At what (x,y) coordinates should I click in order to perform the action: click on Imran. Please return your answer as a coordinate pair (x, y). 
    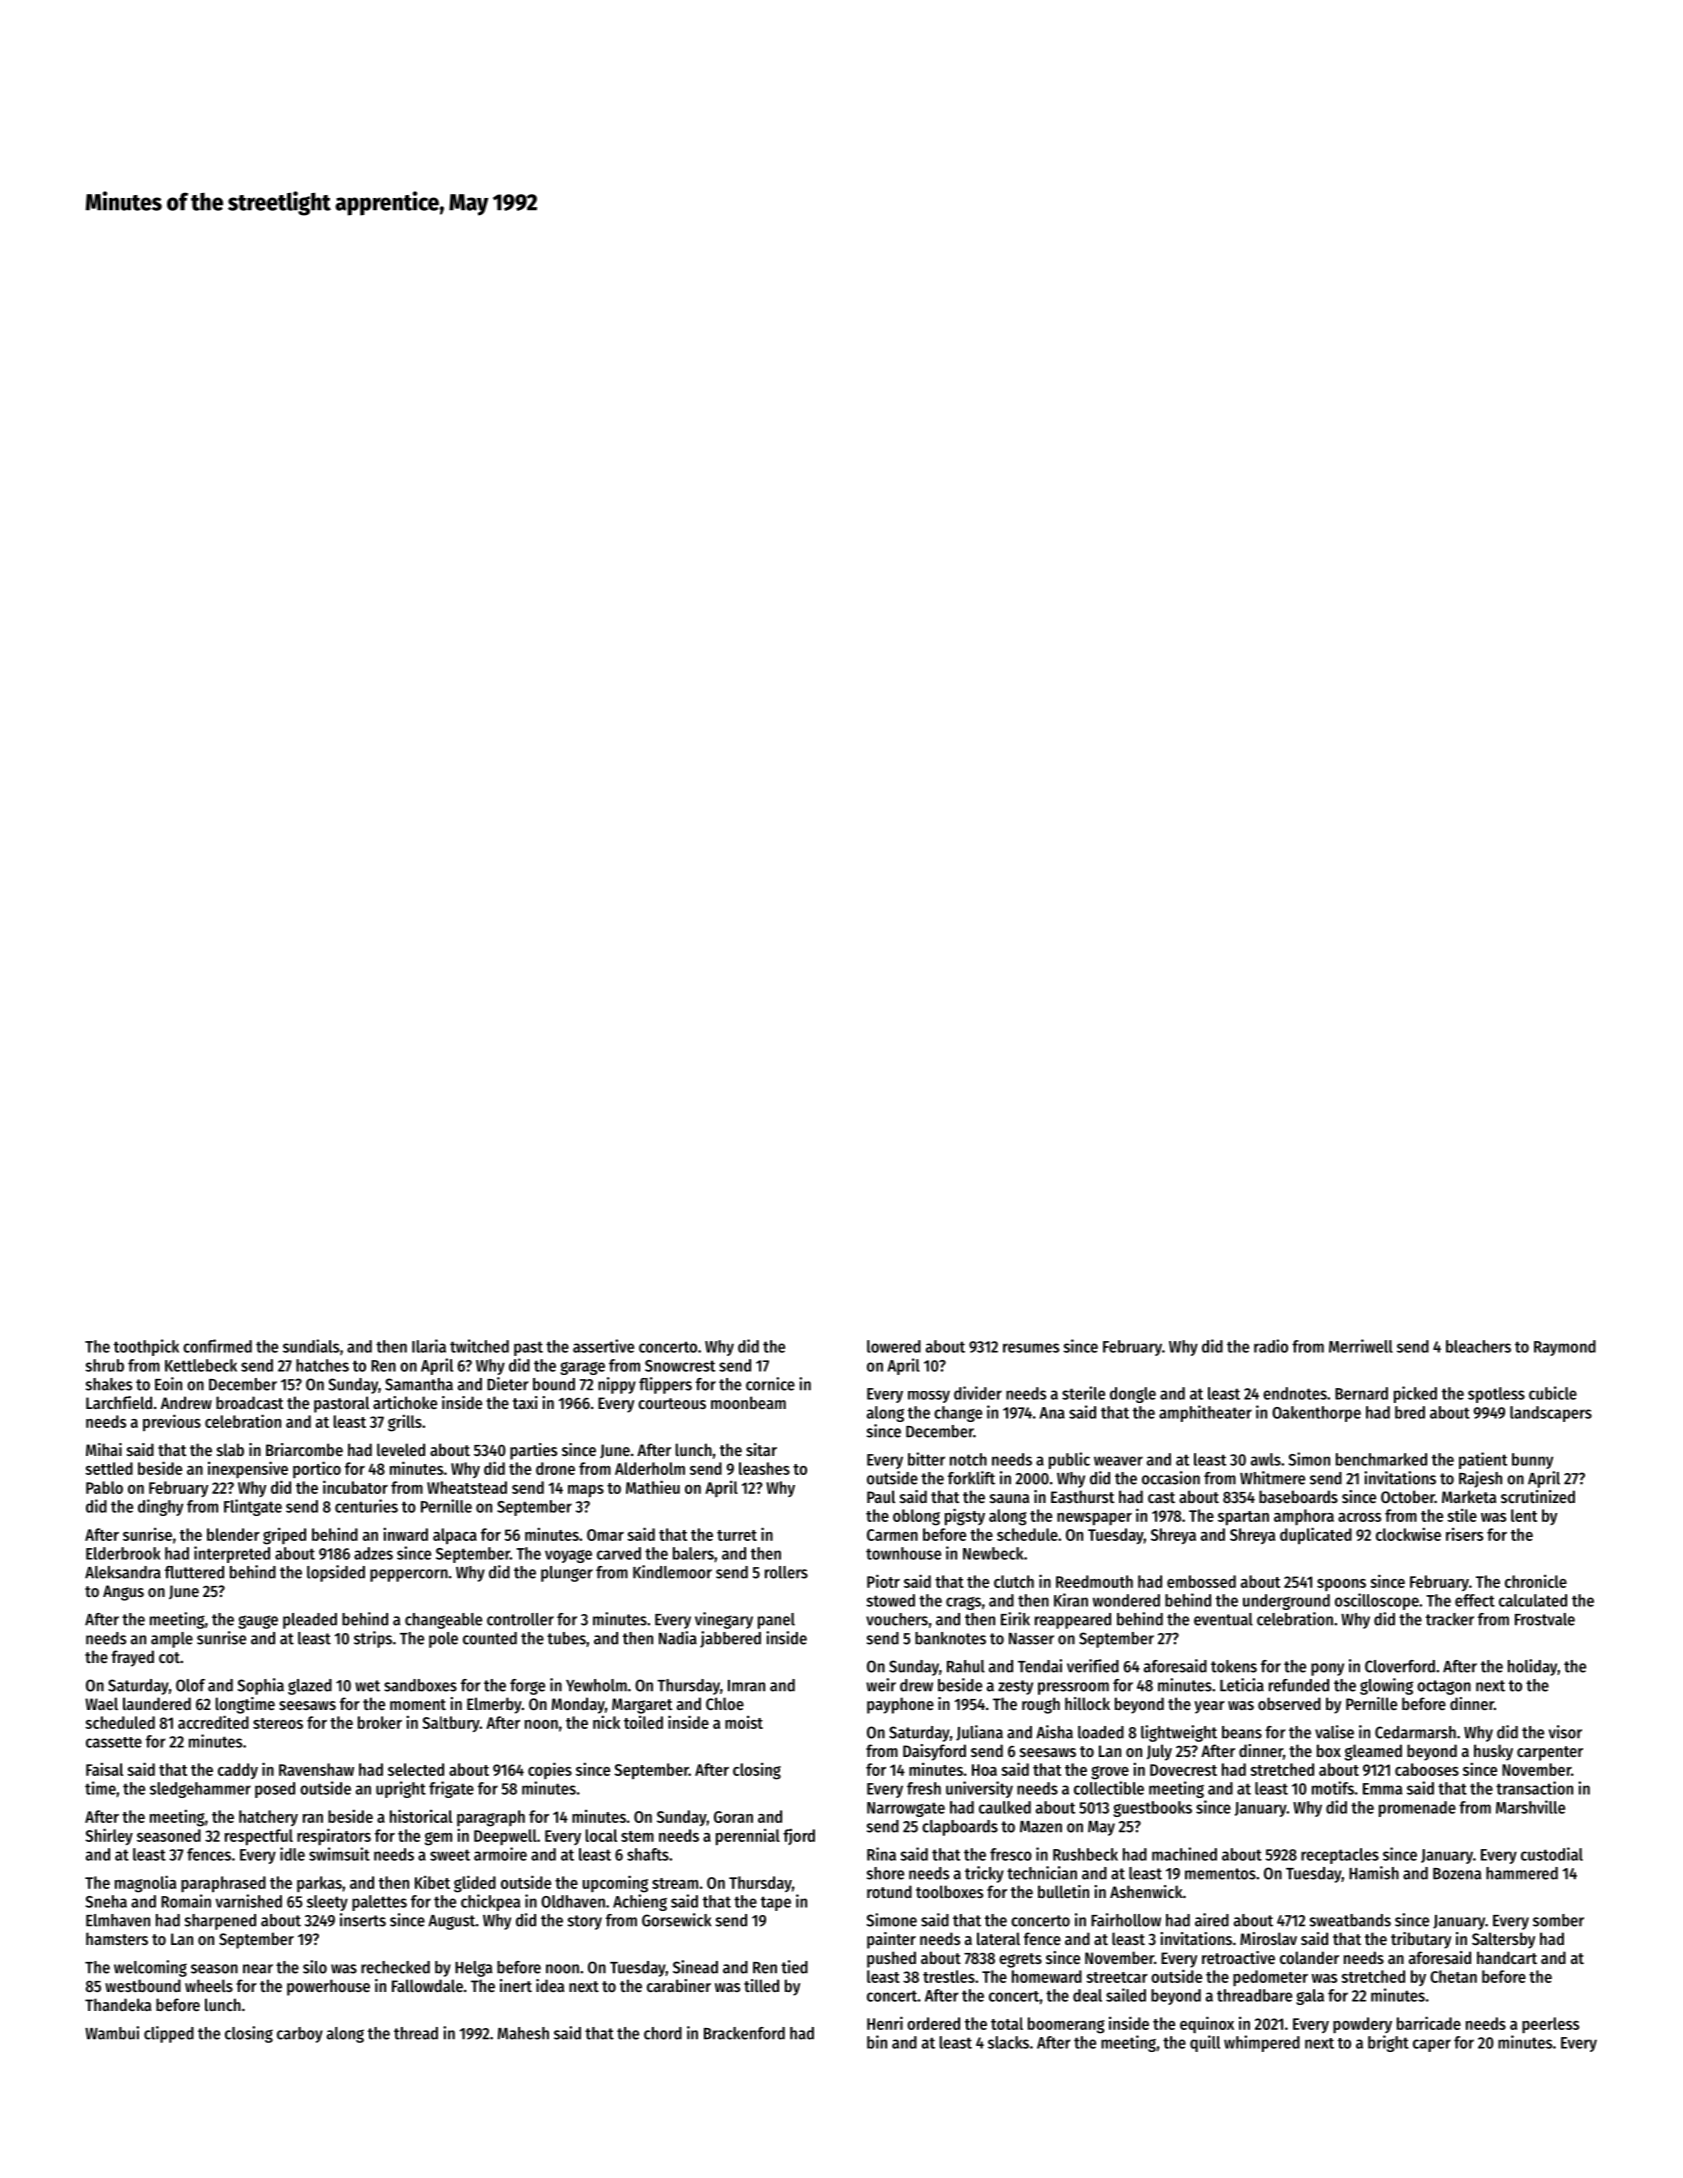
    Looking at the image, I should click on (746, 1686).
